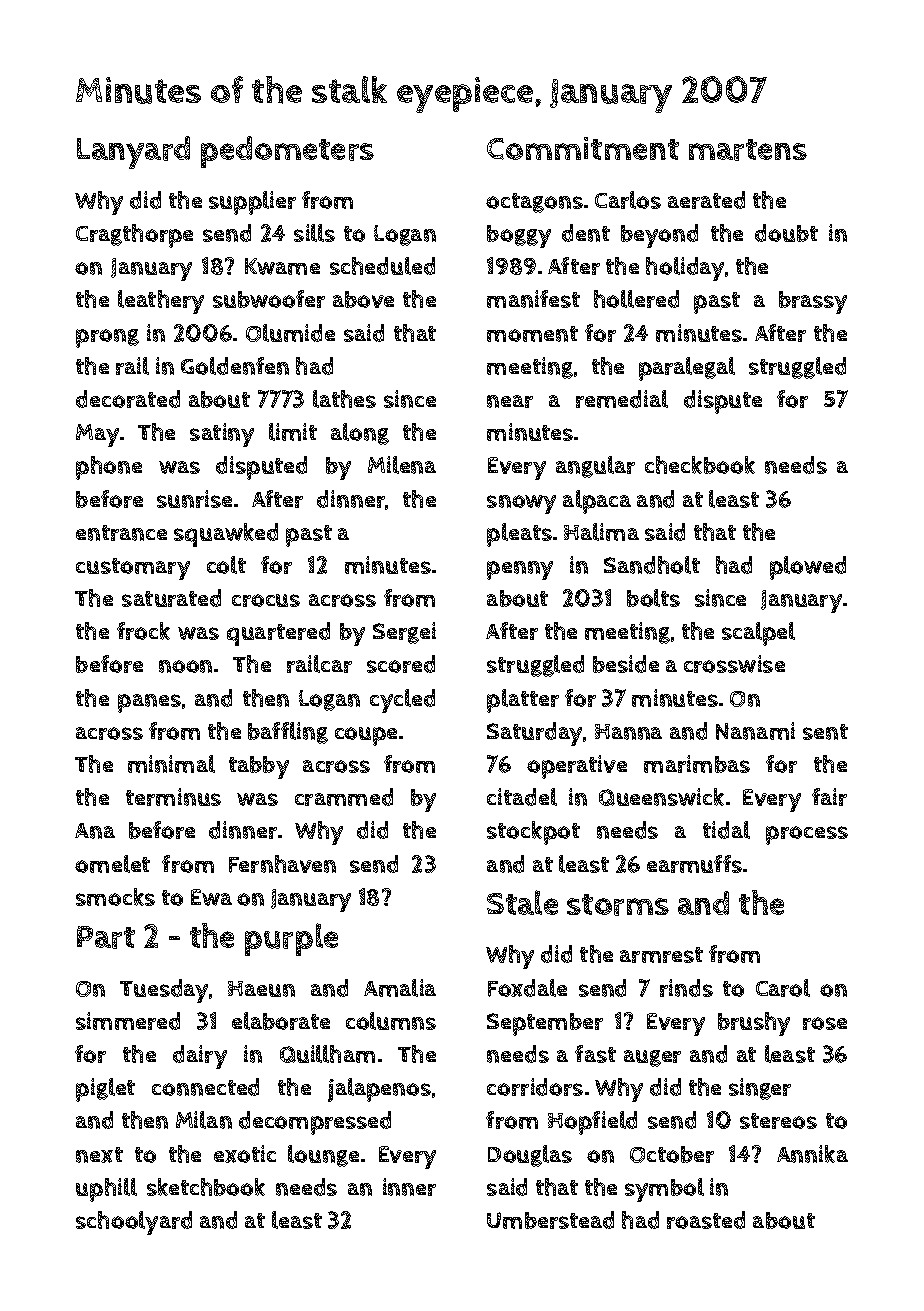 Image resolution: width=924 pixels, height=1311 pixels. Describe the element at coordinates (534, 734) in the screenshot. I see `Saturday` at that location.
